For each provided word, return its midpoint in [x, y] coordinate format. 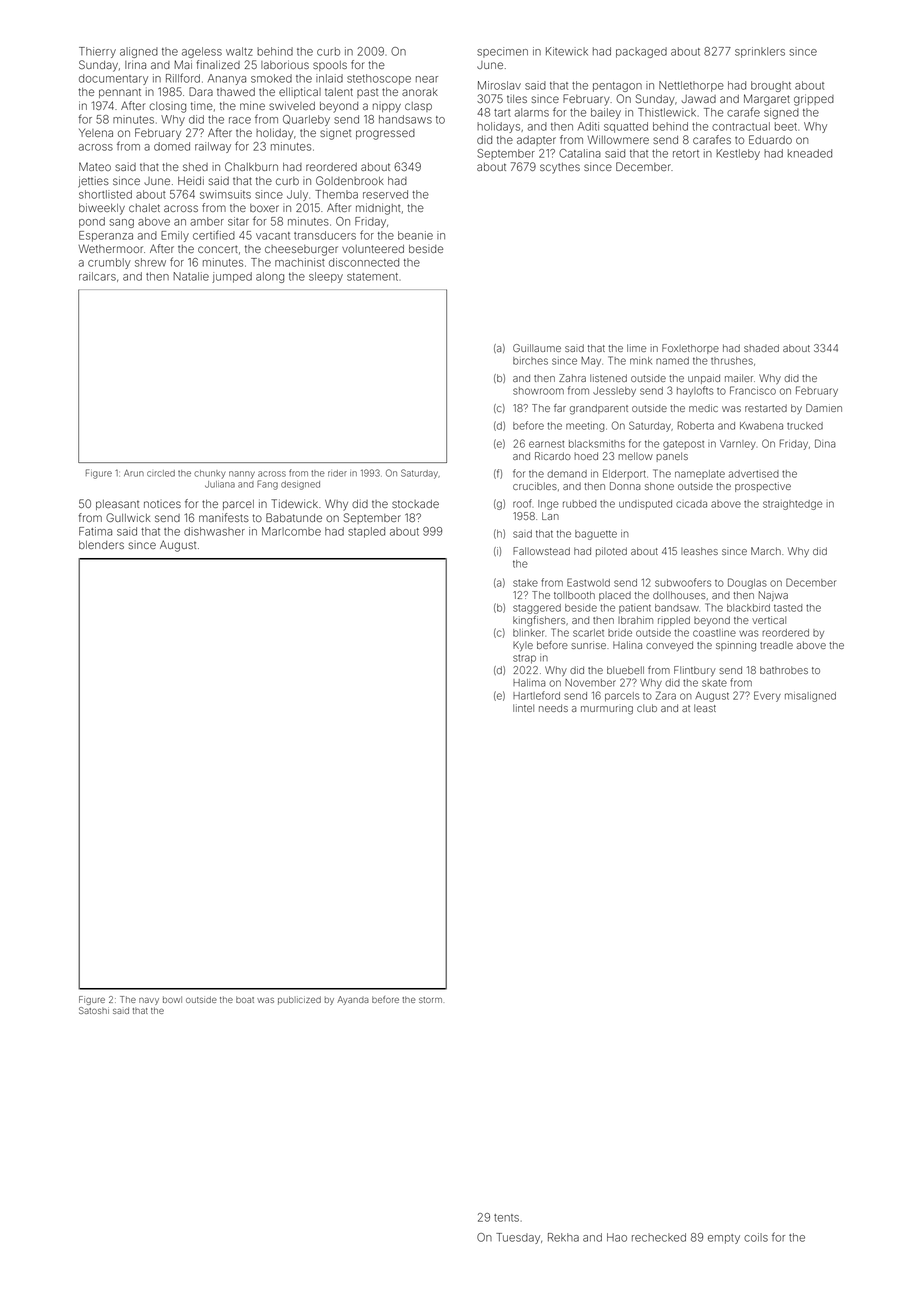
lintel [523, 708]
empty [724, 1239]
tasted [788, 608]
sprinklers [760, 52]
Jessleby [614, 392]
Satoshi [94, 1010]
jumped [232, 277]
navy [149, 1001]
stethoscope [379, 79]
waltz [239, 51]
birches [530, 361]
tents [506, 1218]
